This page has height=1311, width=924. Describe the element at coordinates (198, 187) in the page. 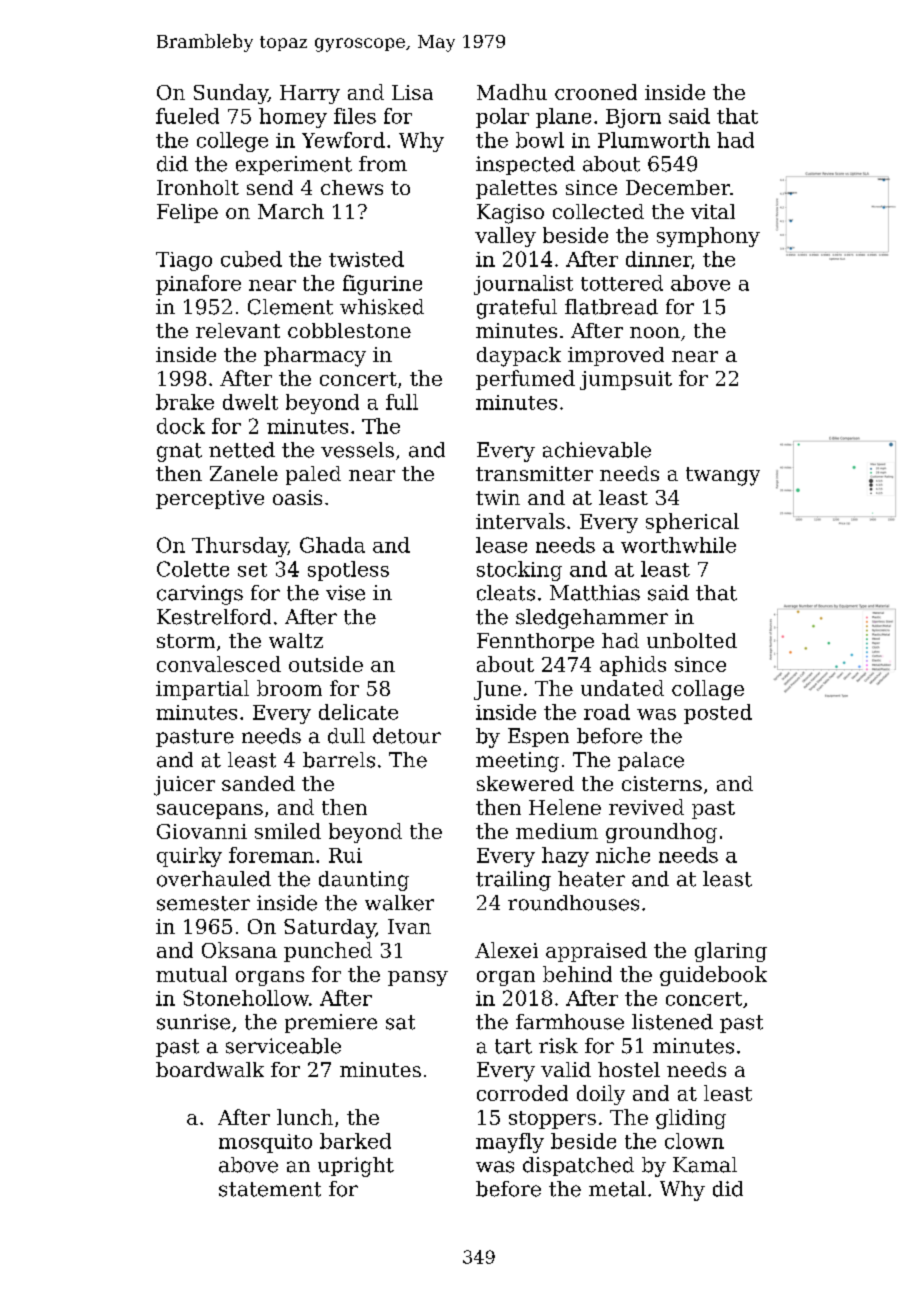

I see `Ironholt` at that location.
